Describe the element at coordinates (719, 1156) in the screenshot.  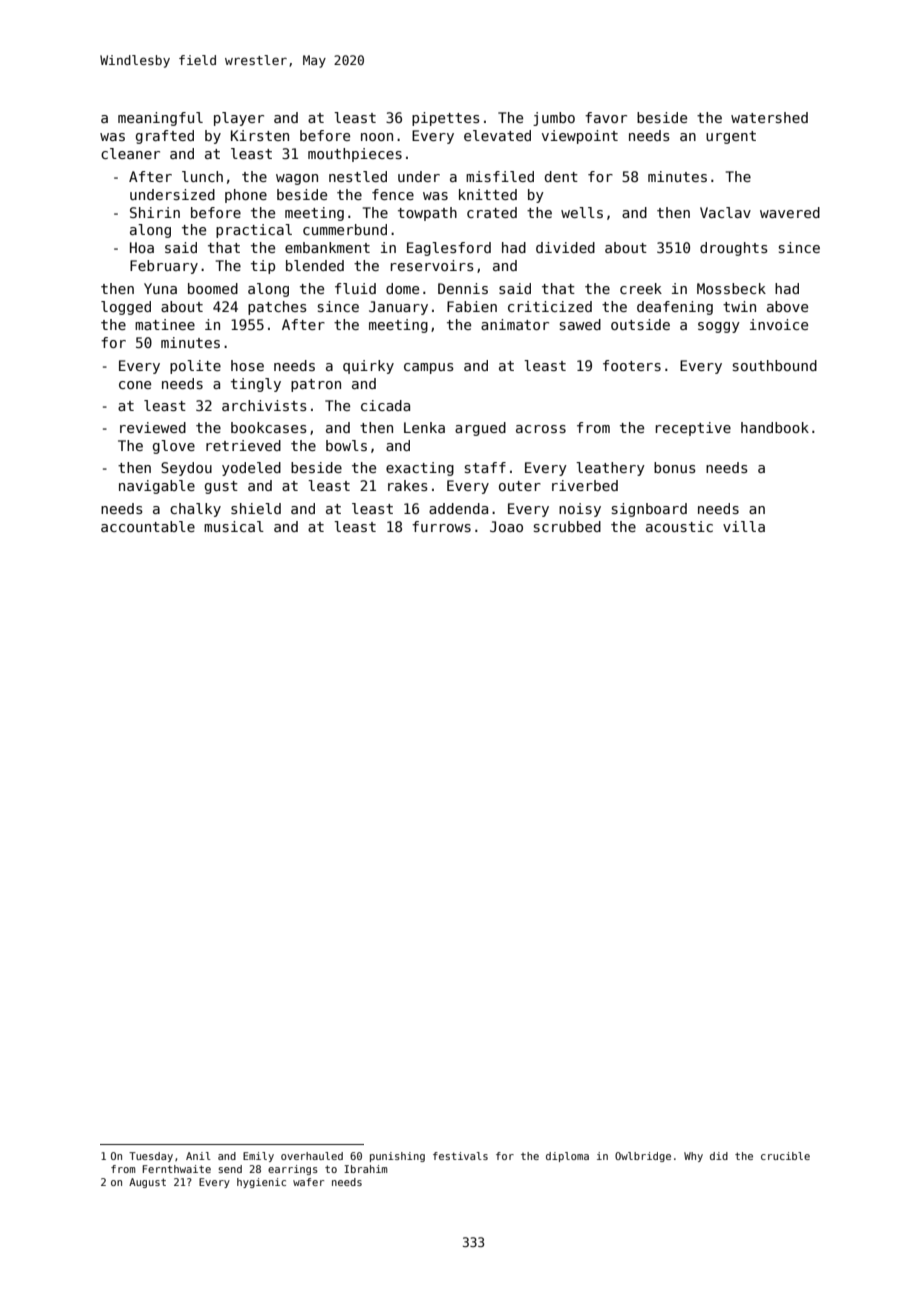
I see `did` at that location.
